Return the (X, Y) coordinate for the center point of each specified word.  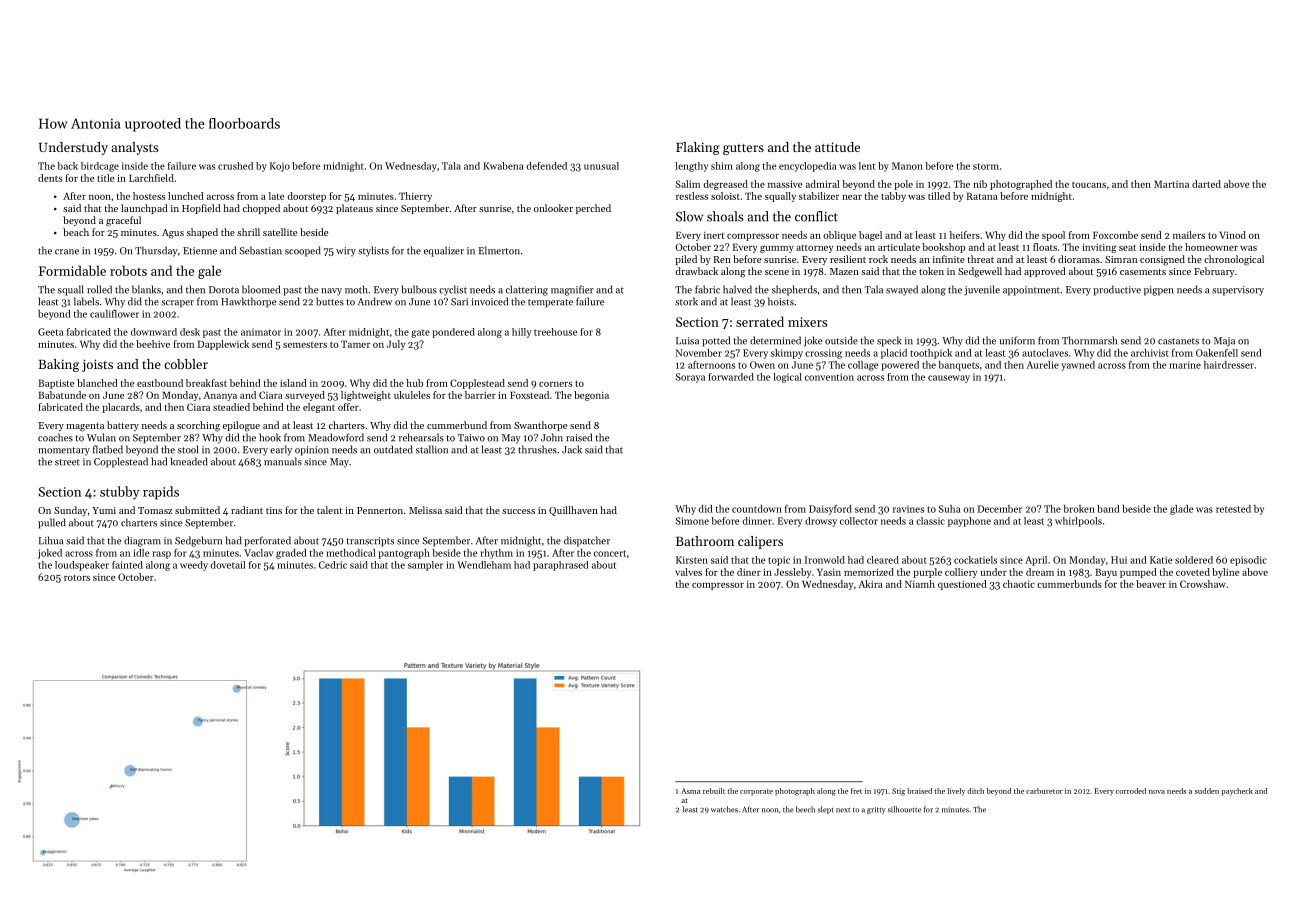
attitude (837, 147)
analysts (134, 148)
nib (980, 184)
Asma (690, 791)
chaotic (1019, 584)
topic (779, 561)
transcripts (370, 542)
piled (686, 260)
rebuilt (714, 791)
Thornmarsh (1089, 340)
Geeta (51, 332)
